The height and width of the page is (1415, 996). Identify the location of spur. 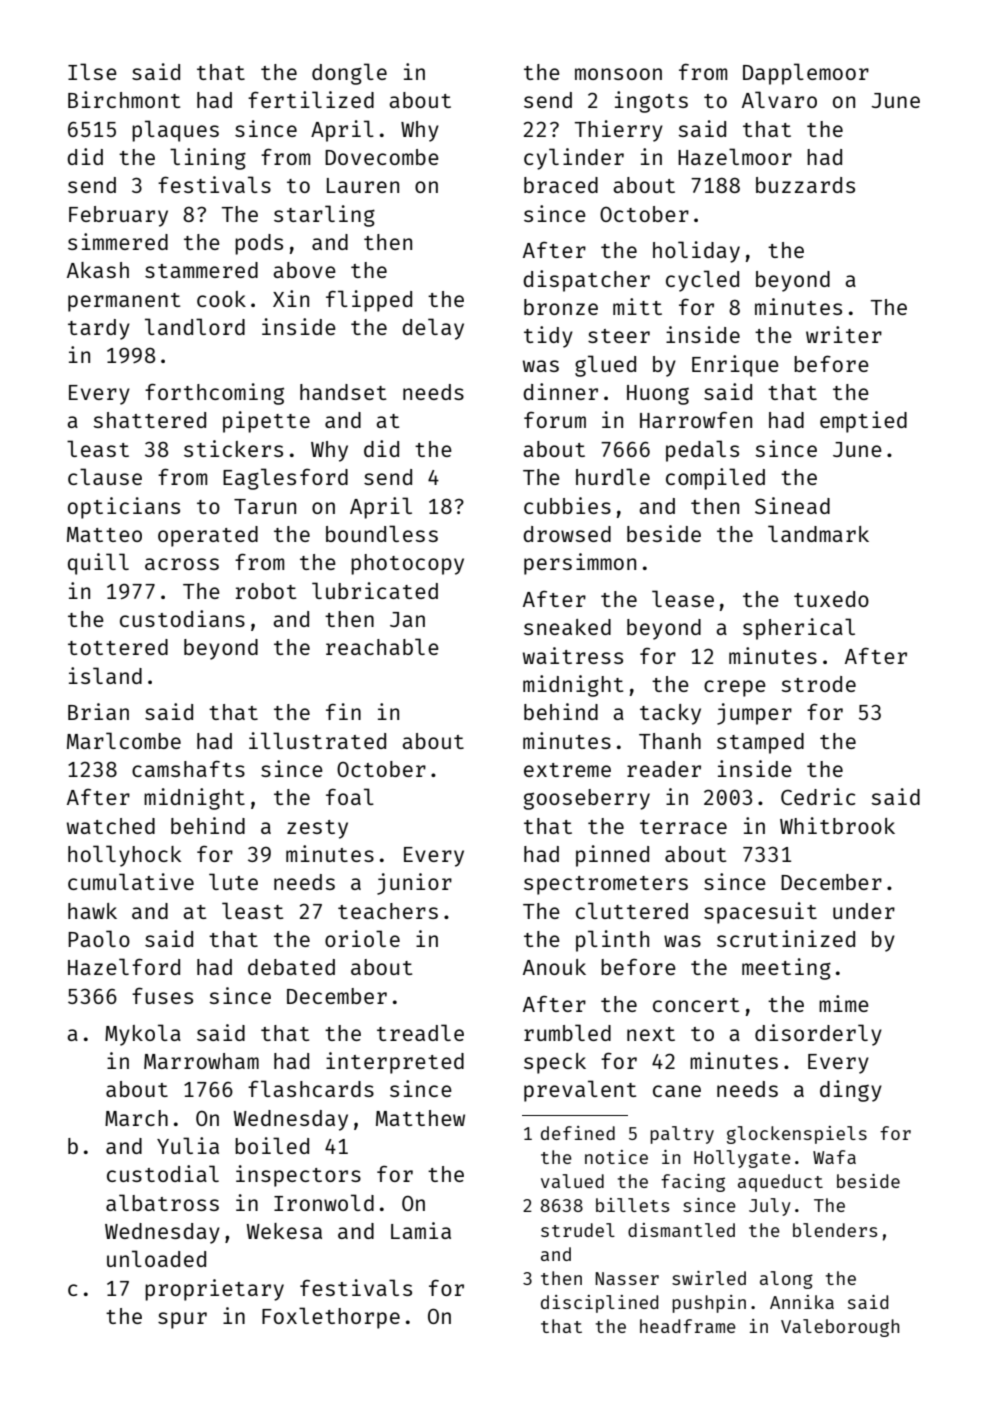
(182, 1320).
